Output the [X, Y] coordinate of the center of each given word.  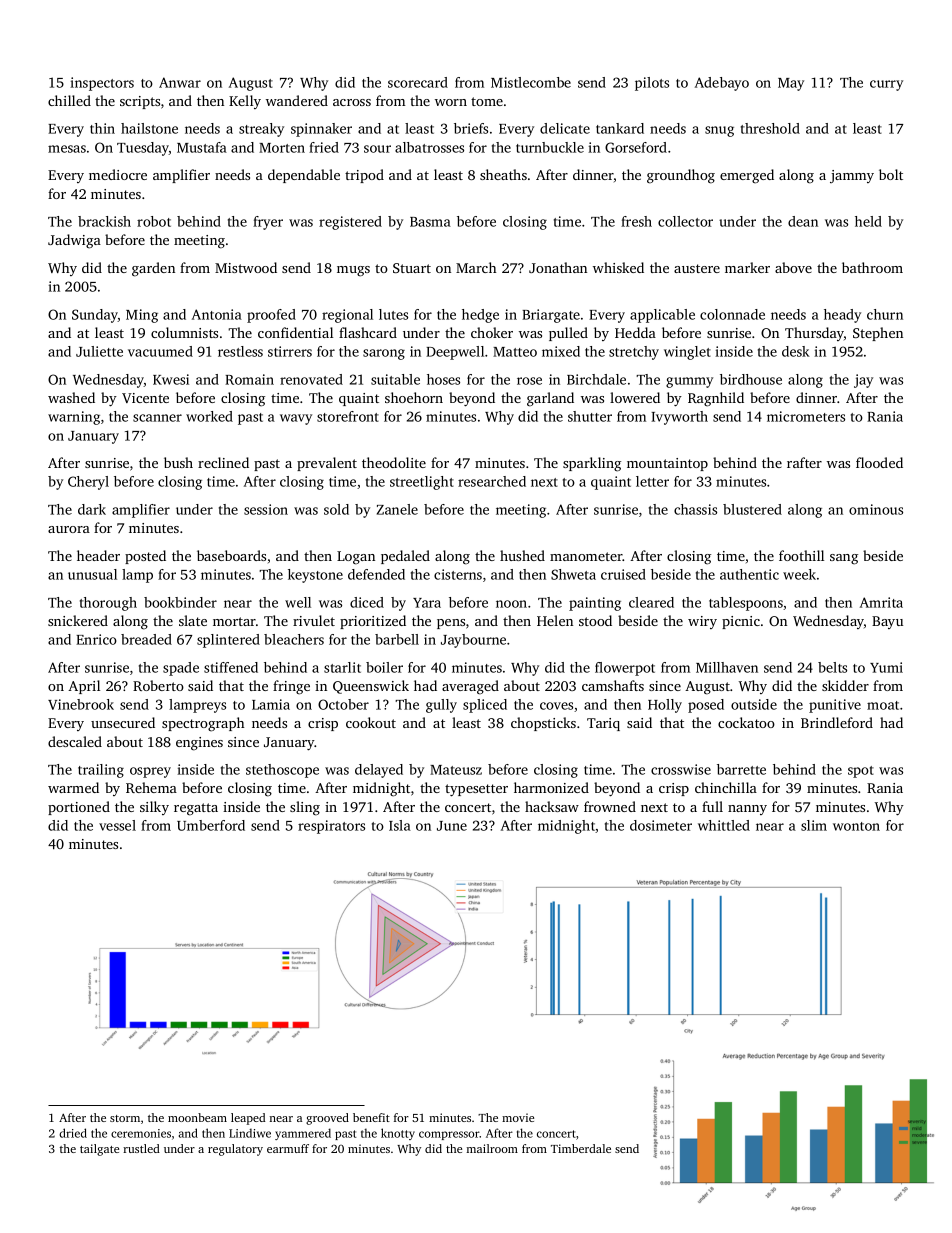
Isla [400, 825]
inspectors [102, 84]
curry [886, 85]
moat [883, 705]
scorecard [418, 82]
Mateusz [456, 770]
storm [125, 1118]
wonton [856, 826]
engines [199, 744]
